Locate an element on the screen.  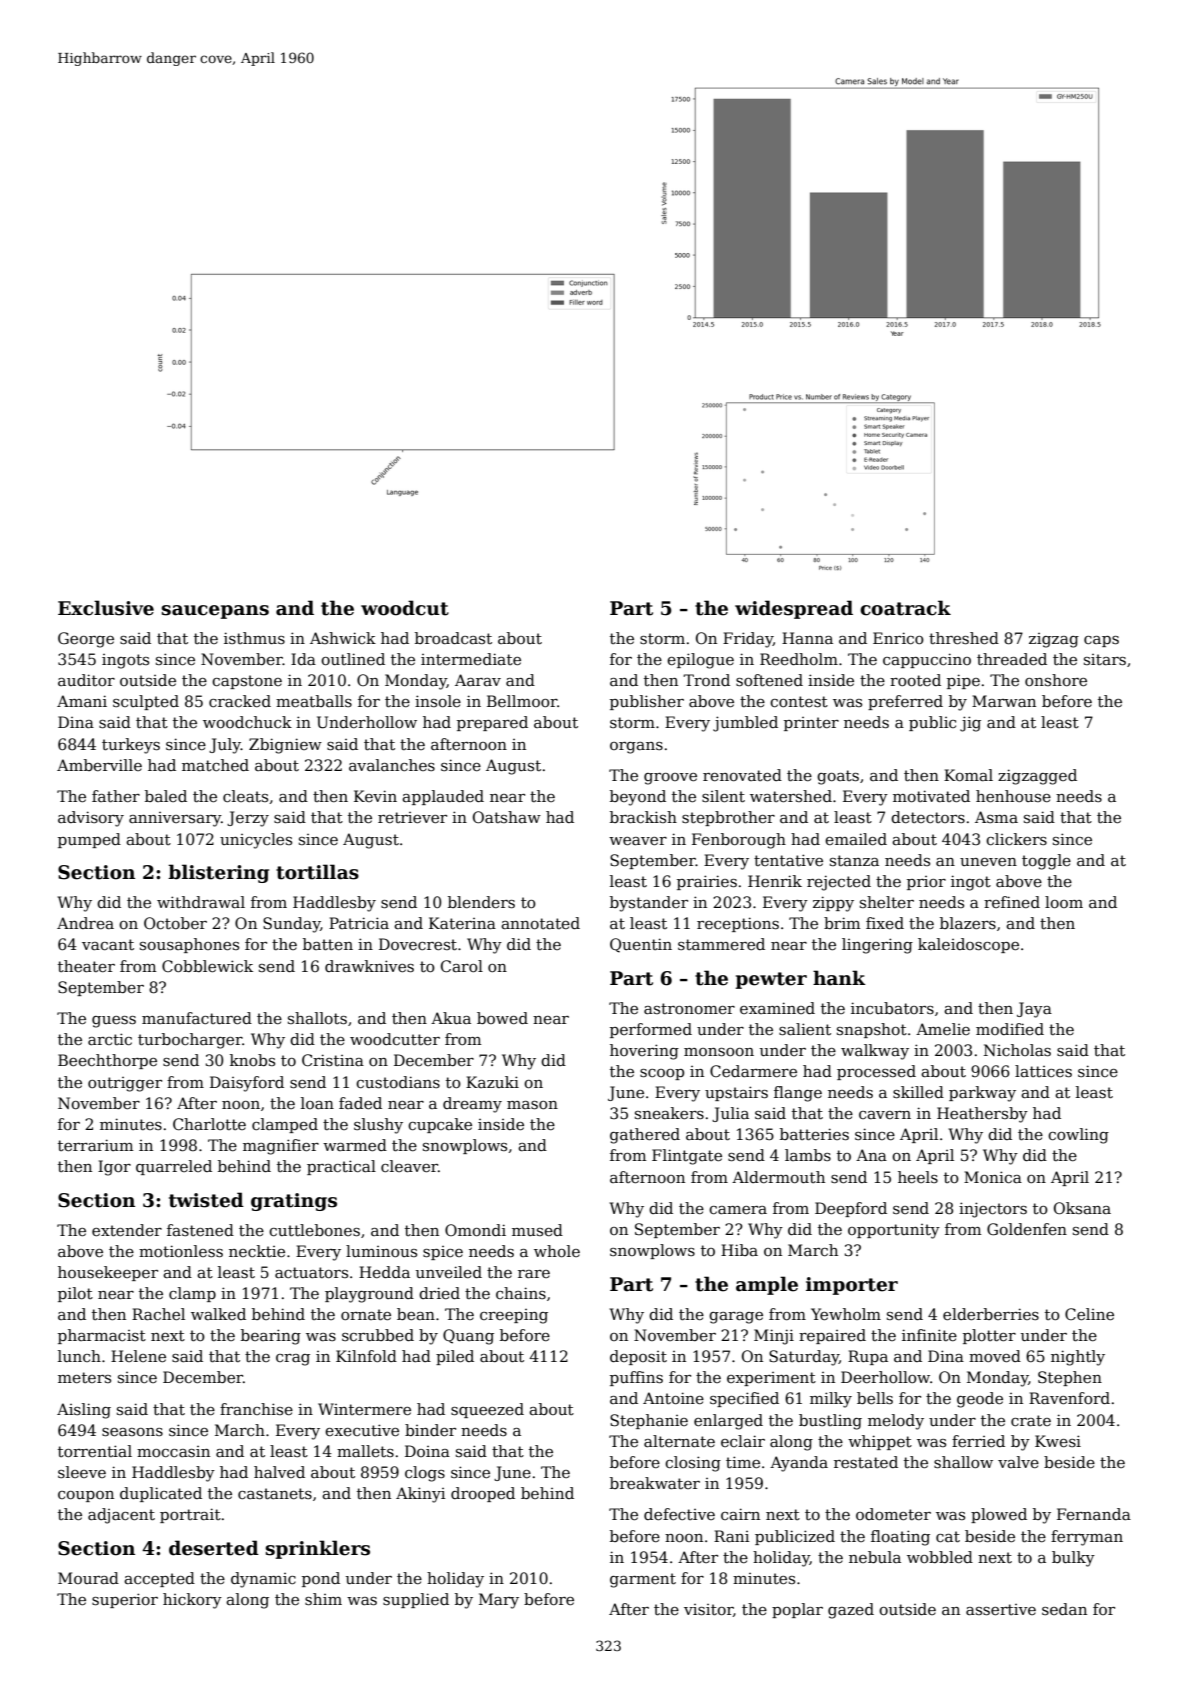
Rani is located at coordinates (731, 1536).
